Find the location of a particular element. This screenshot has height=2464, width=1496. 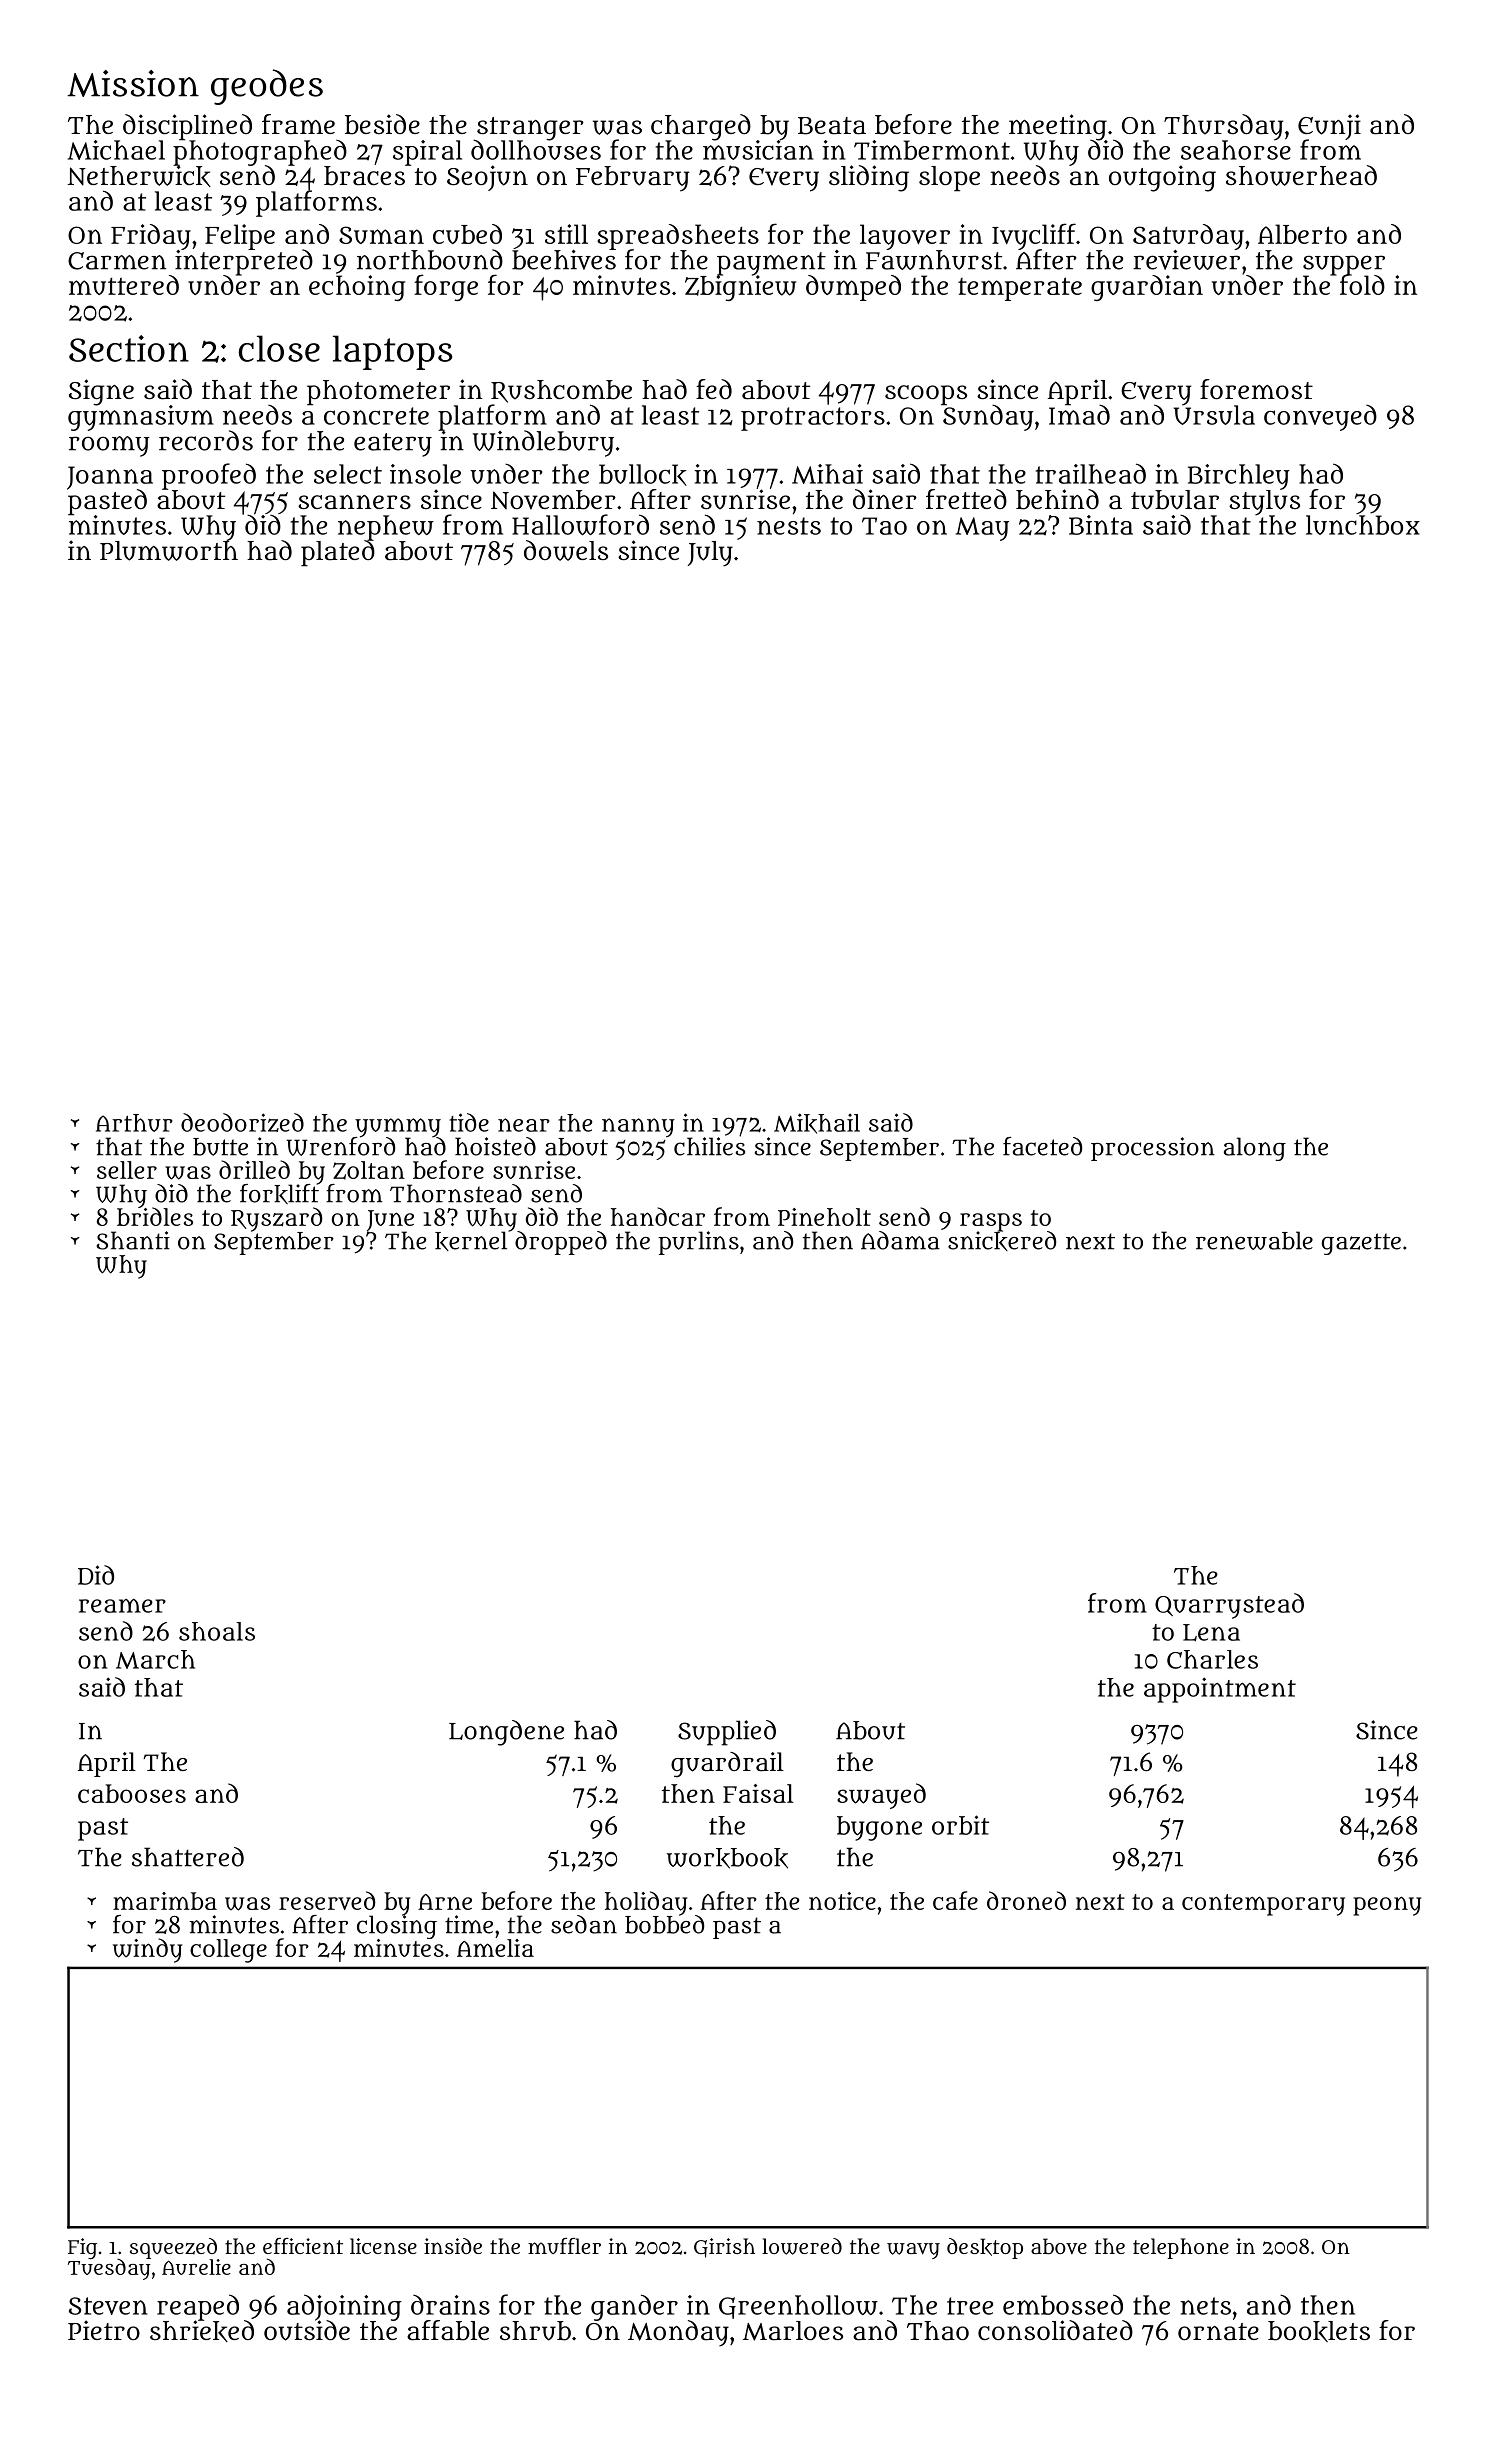

telephone is located at coordinates (1181, 2248).
